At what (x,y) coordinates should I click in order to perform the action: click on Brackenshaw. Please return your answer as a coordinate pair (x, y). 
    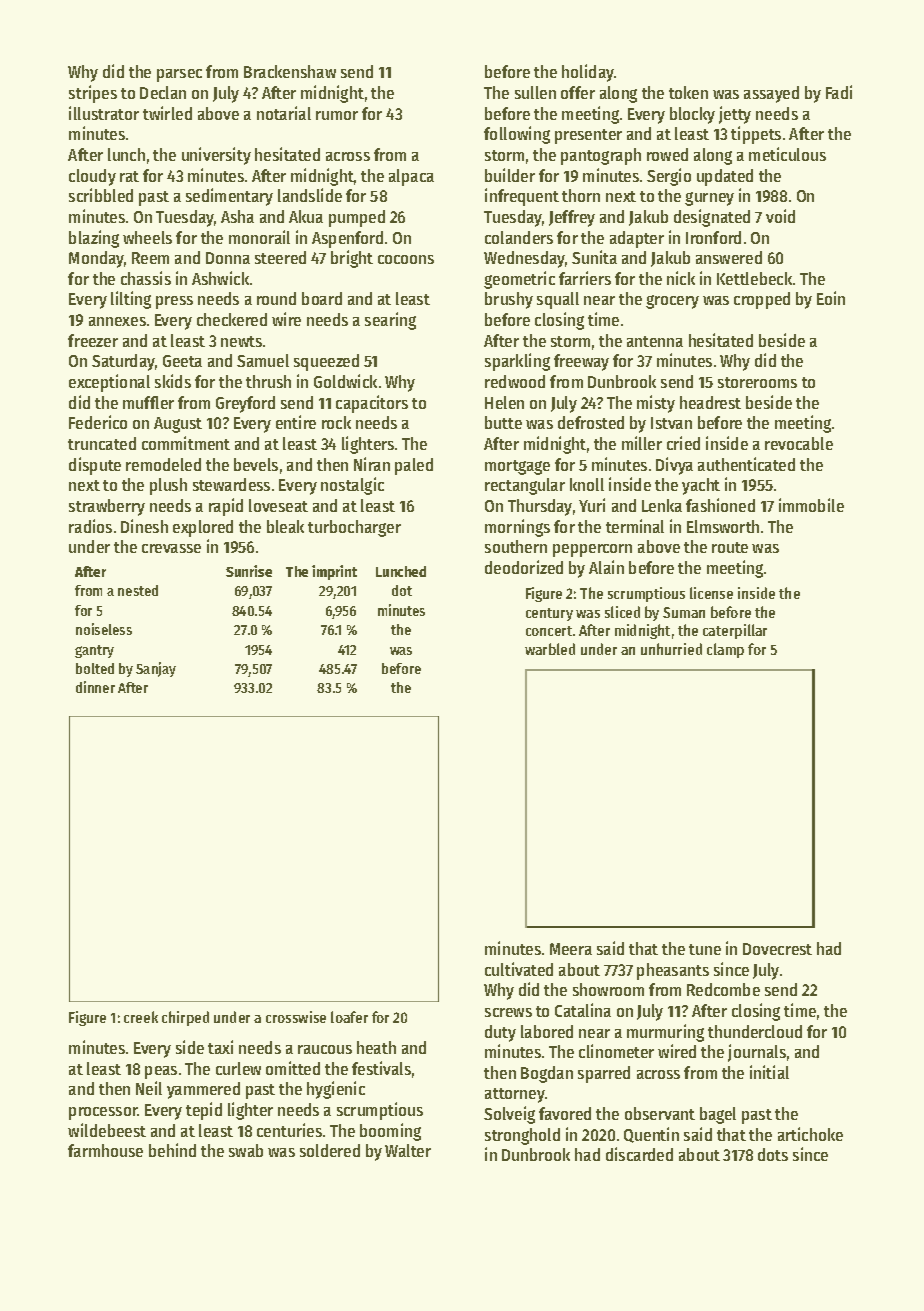
    Looking at the image, I should click on (290, 71).
